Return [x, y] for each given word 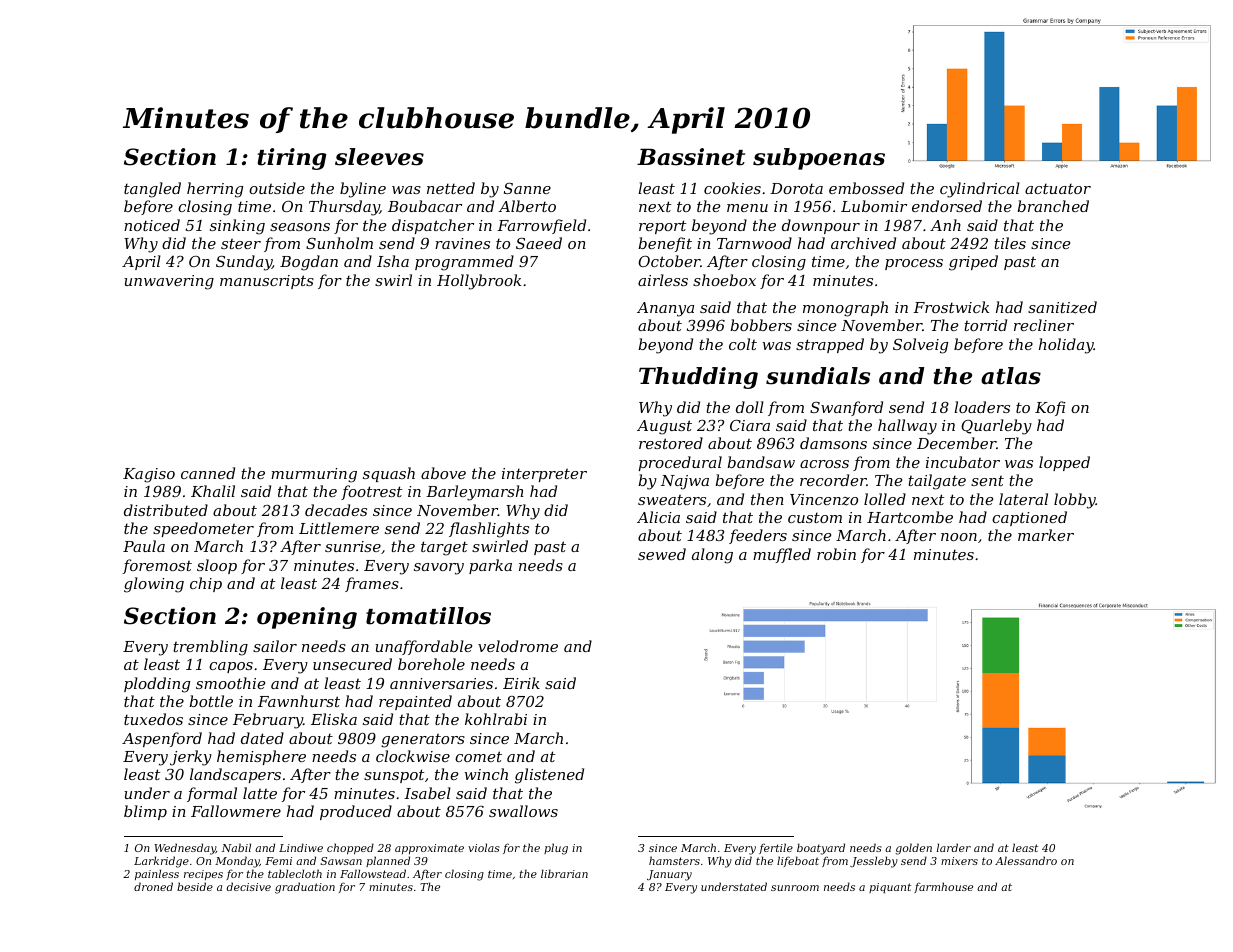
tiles [1010, 243]
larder [954, 847]
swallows [523, 811]
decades [336, 510]
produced [356, 812]
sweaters [672, 500]
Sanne [527, 188]
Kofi [1050, 408]
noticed [152, 225]
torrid [985, 325]
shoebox [724, 280]
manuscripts [267, 282]
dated [262, 738]
